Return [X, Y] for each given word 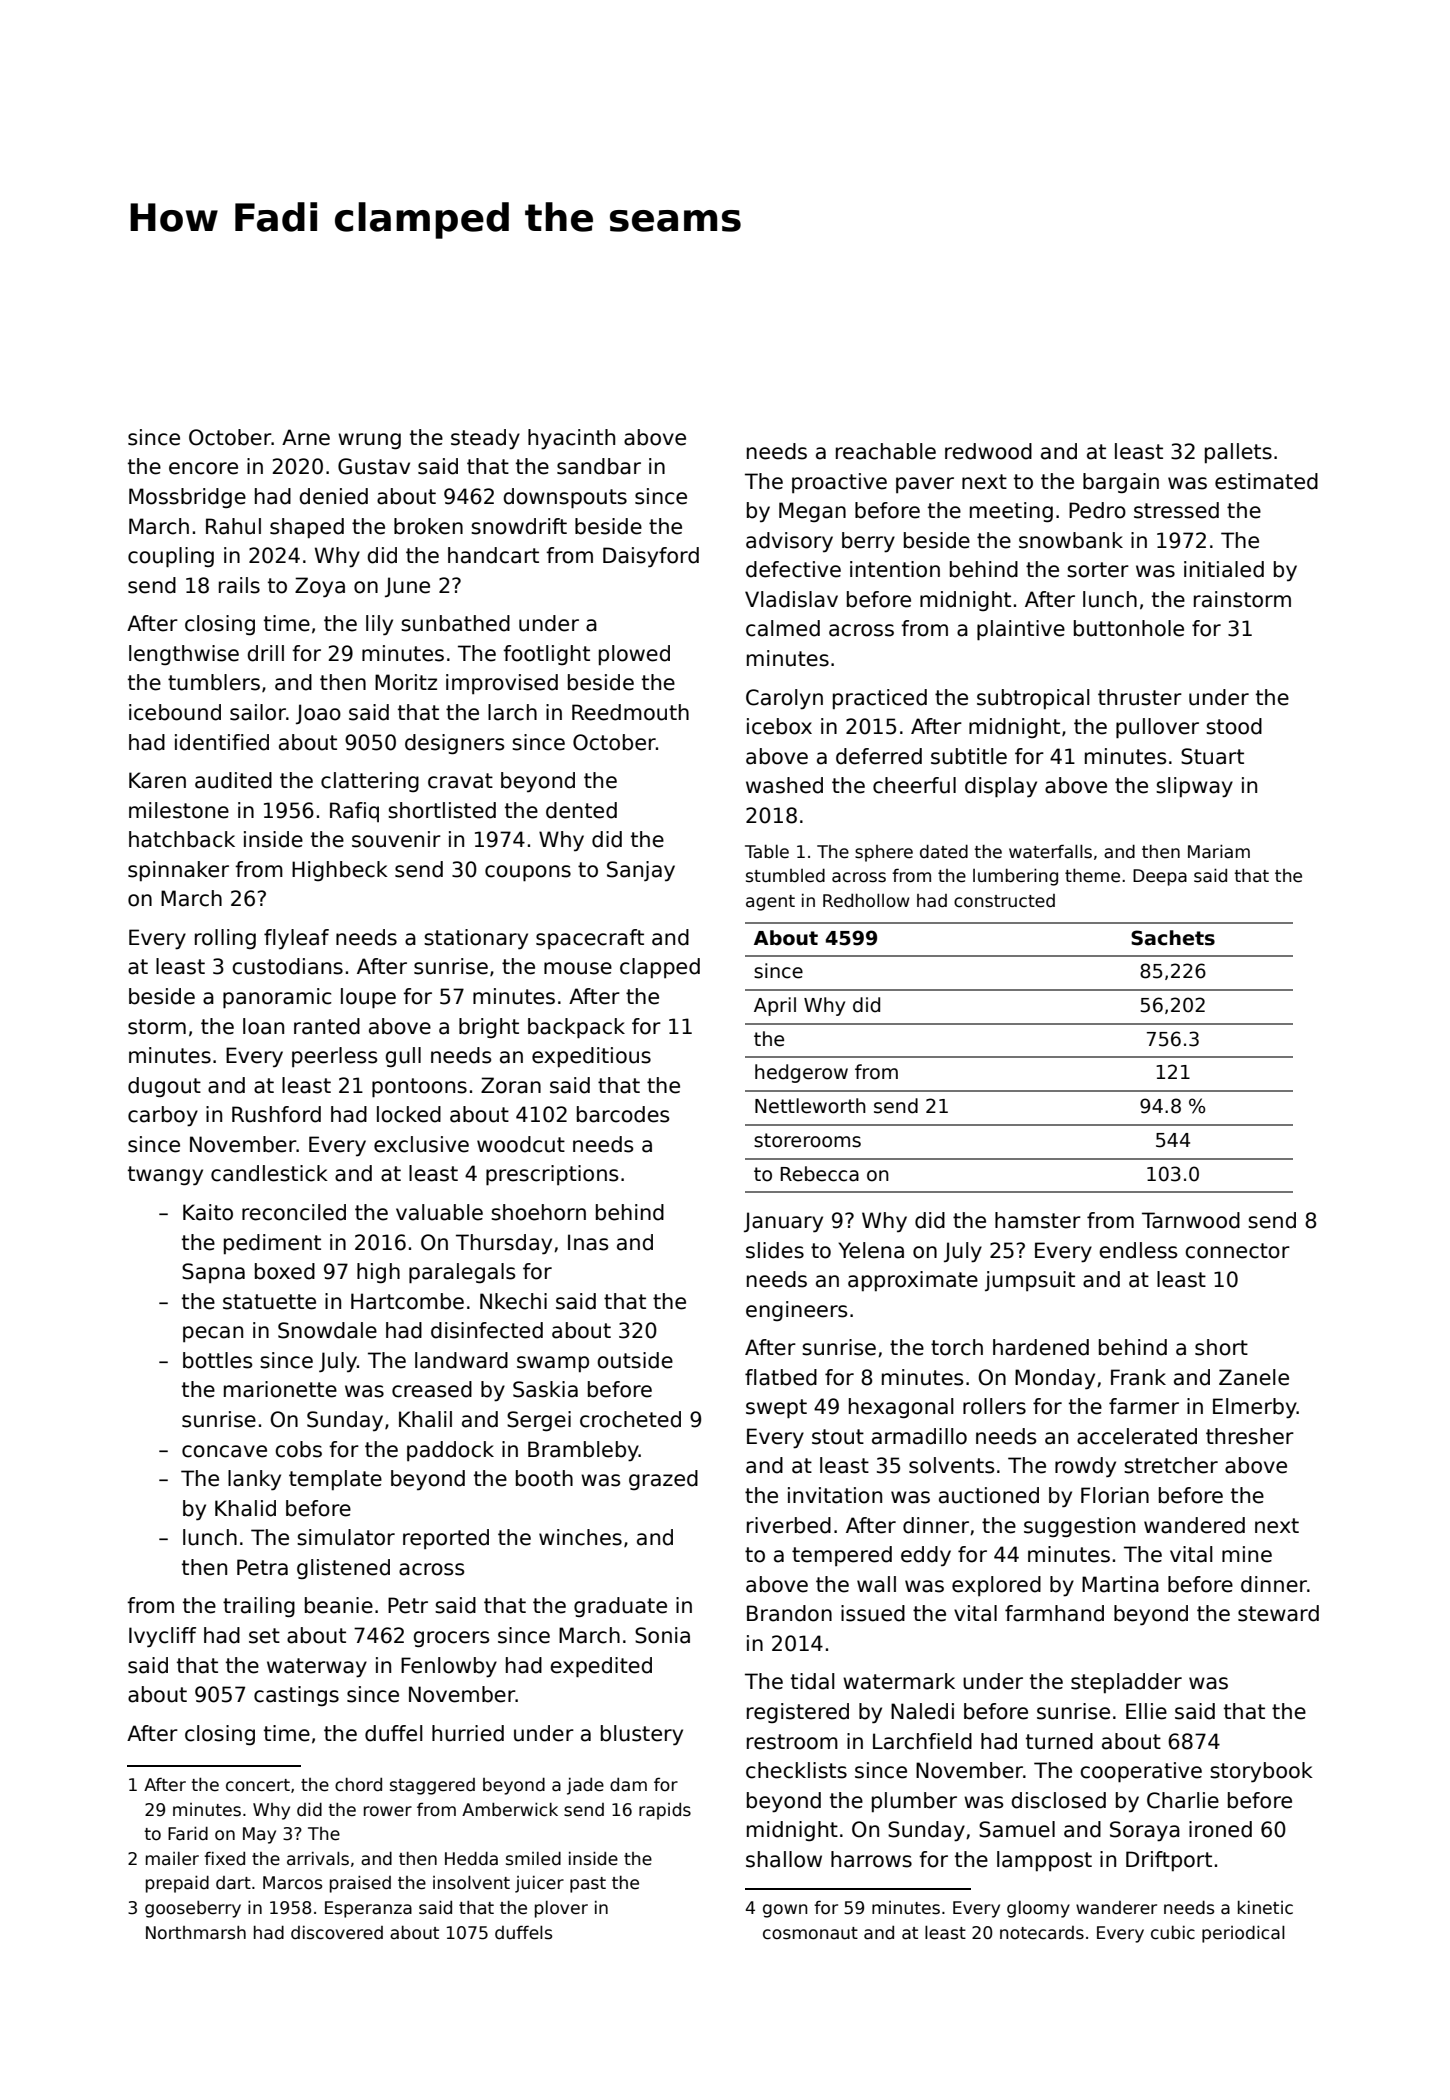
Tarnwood [1191, 1220]
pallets [1238, 453]
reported [446, 1539]
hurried [468, 1733]
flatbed [781, 1377]
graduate [620, 1607]
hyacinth [571, 439]
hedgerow [801, 1073]
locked [409, 1114]
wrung [369, 441]
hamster [1038, 1220]
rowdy [1085, 1467]
